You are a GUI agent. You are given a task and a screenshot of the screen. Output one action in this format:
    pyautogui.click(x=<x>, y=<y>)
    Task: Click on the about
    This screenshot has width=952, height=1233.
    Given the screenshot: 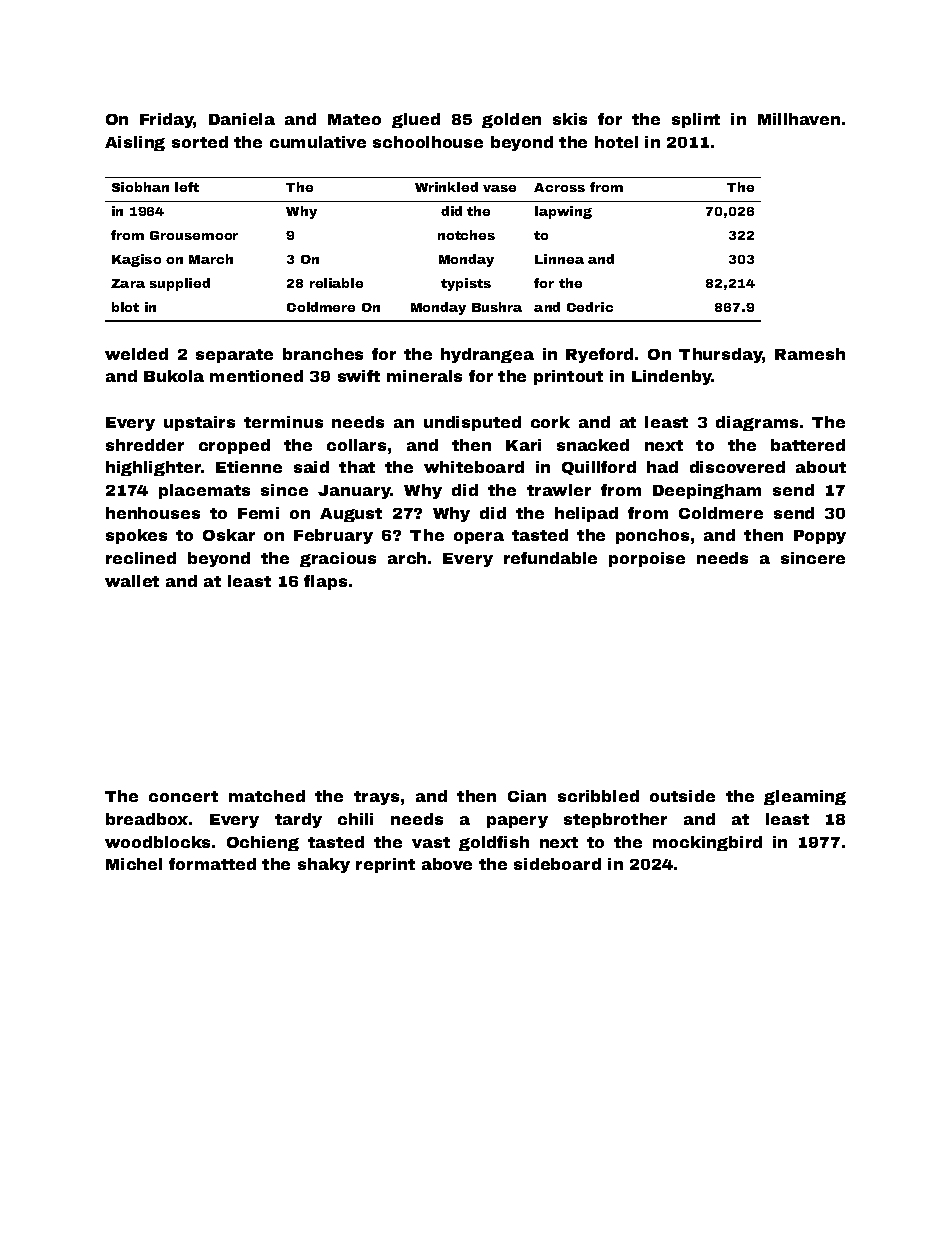 What is the action you would take?
    pyautogui.click(x=821, y=467)
